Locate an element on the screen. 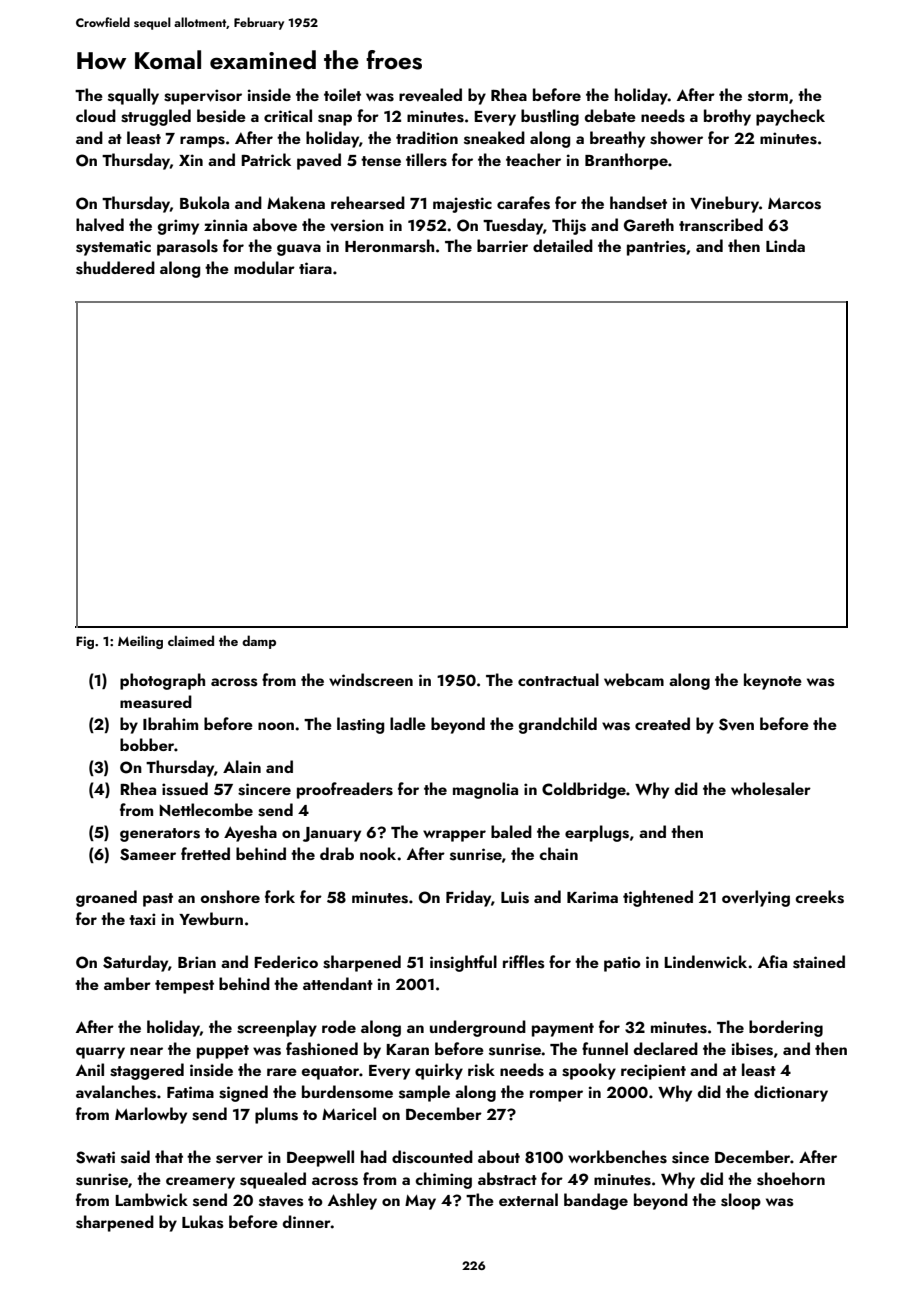 This screenshot has height=1308, width=924. Sameer is located at coordinates (148, 854).
